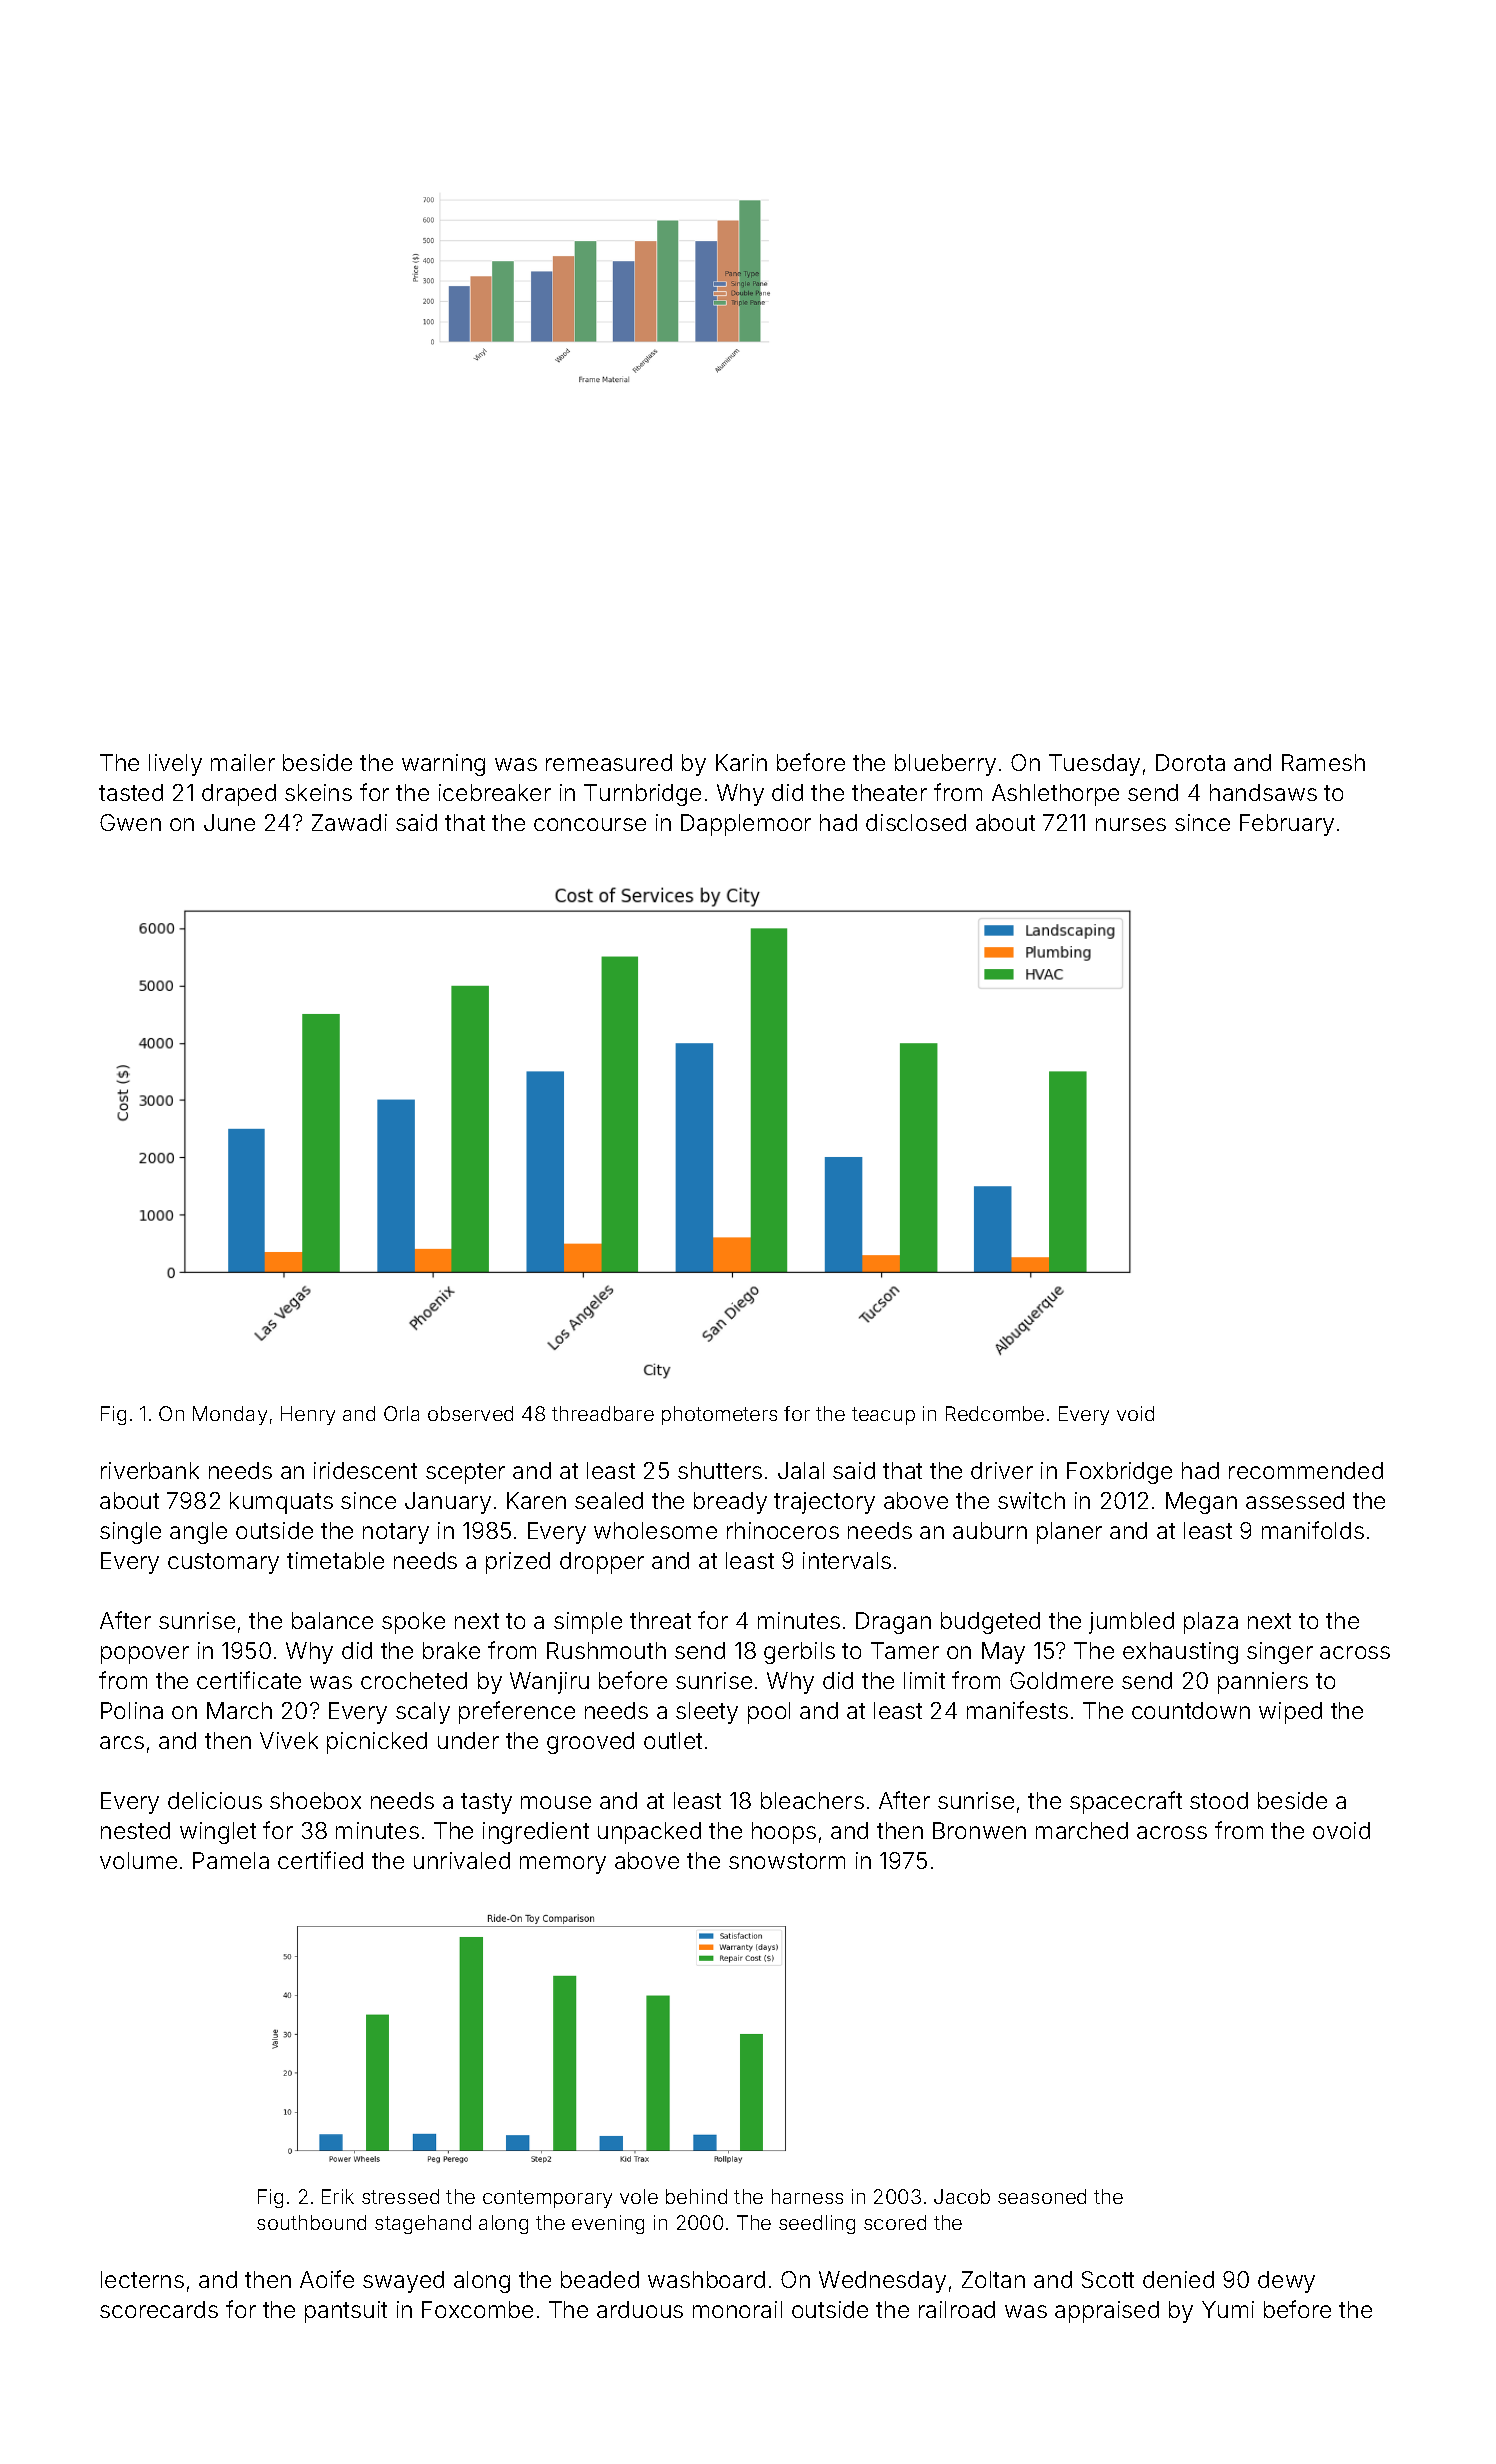 The width and height of the page is (1496, 2464). What do you see at coordinates (1280, 1653) in the page?
I see `singer` at bounding box center [1280, 1653].
